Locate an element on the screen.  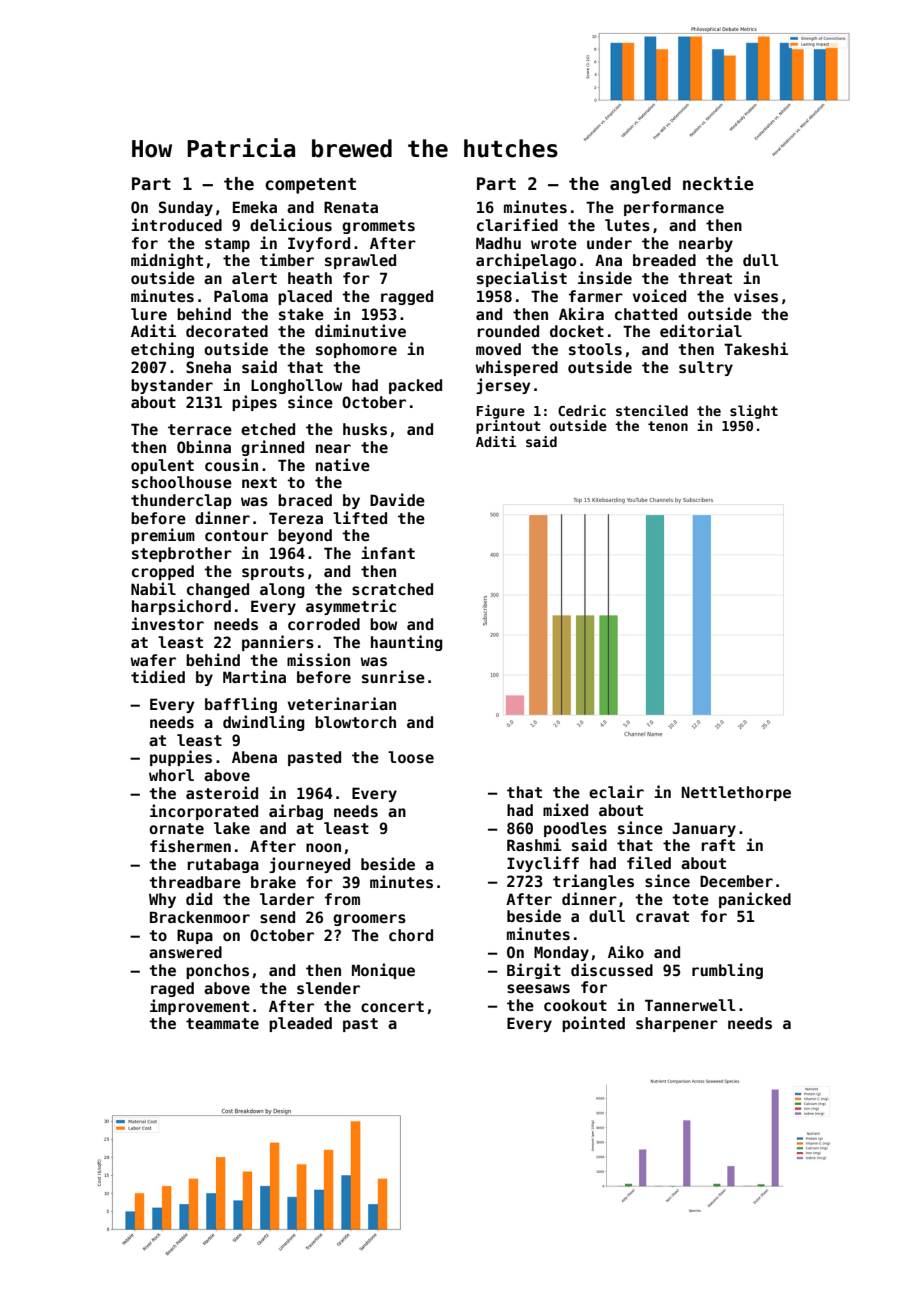
larder is located at coordinates (287, 899).
